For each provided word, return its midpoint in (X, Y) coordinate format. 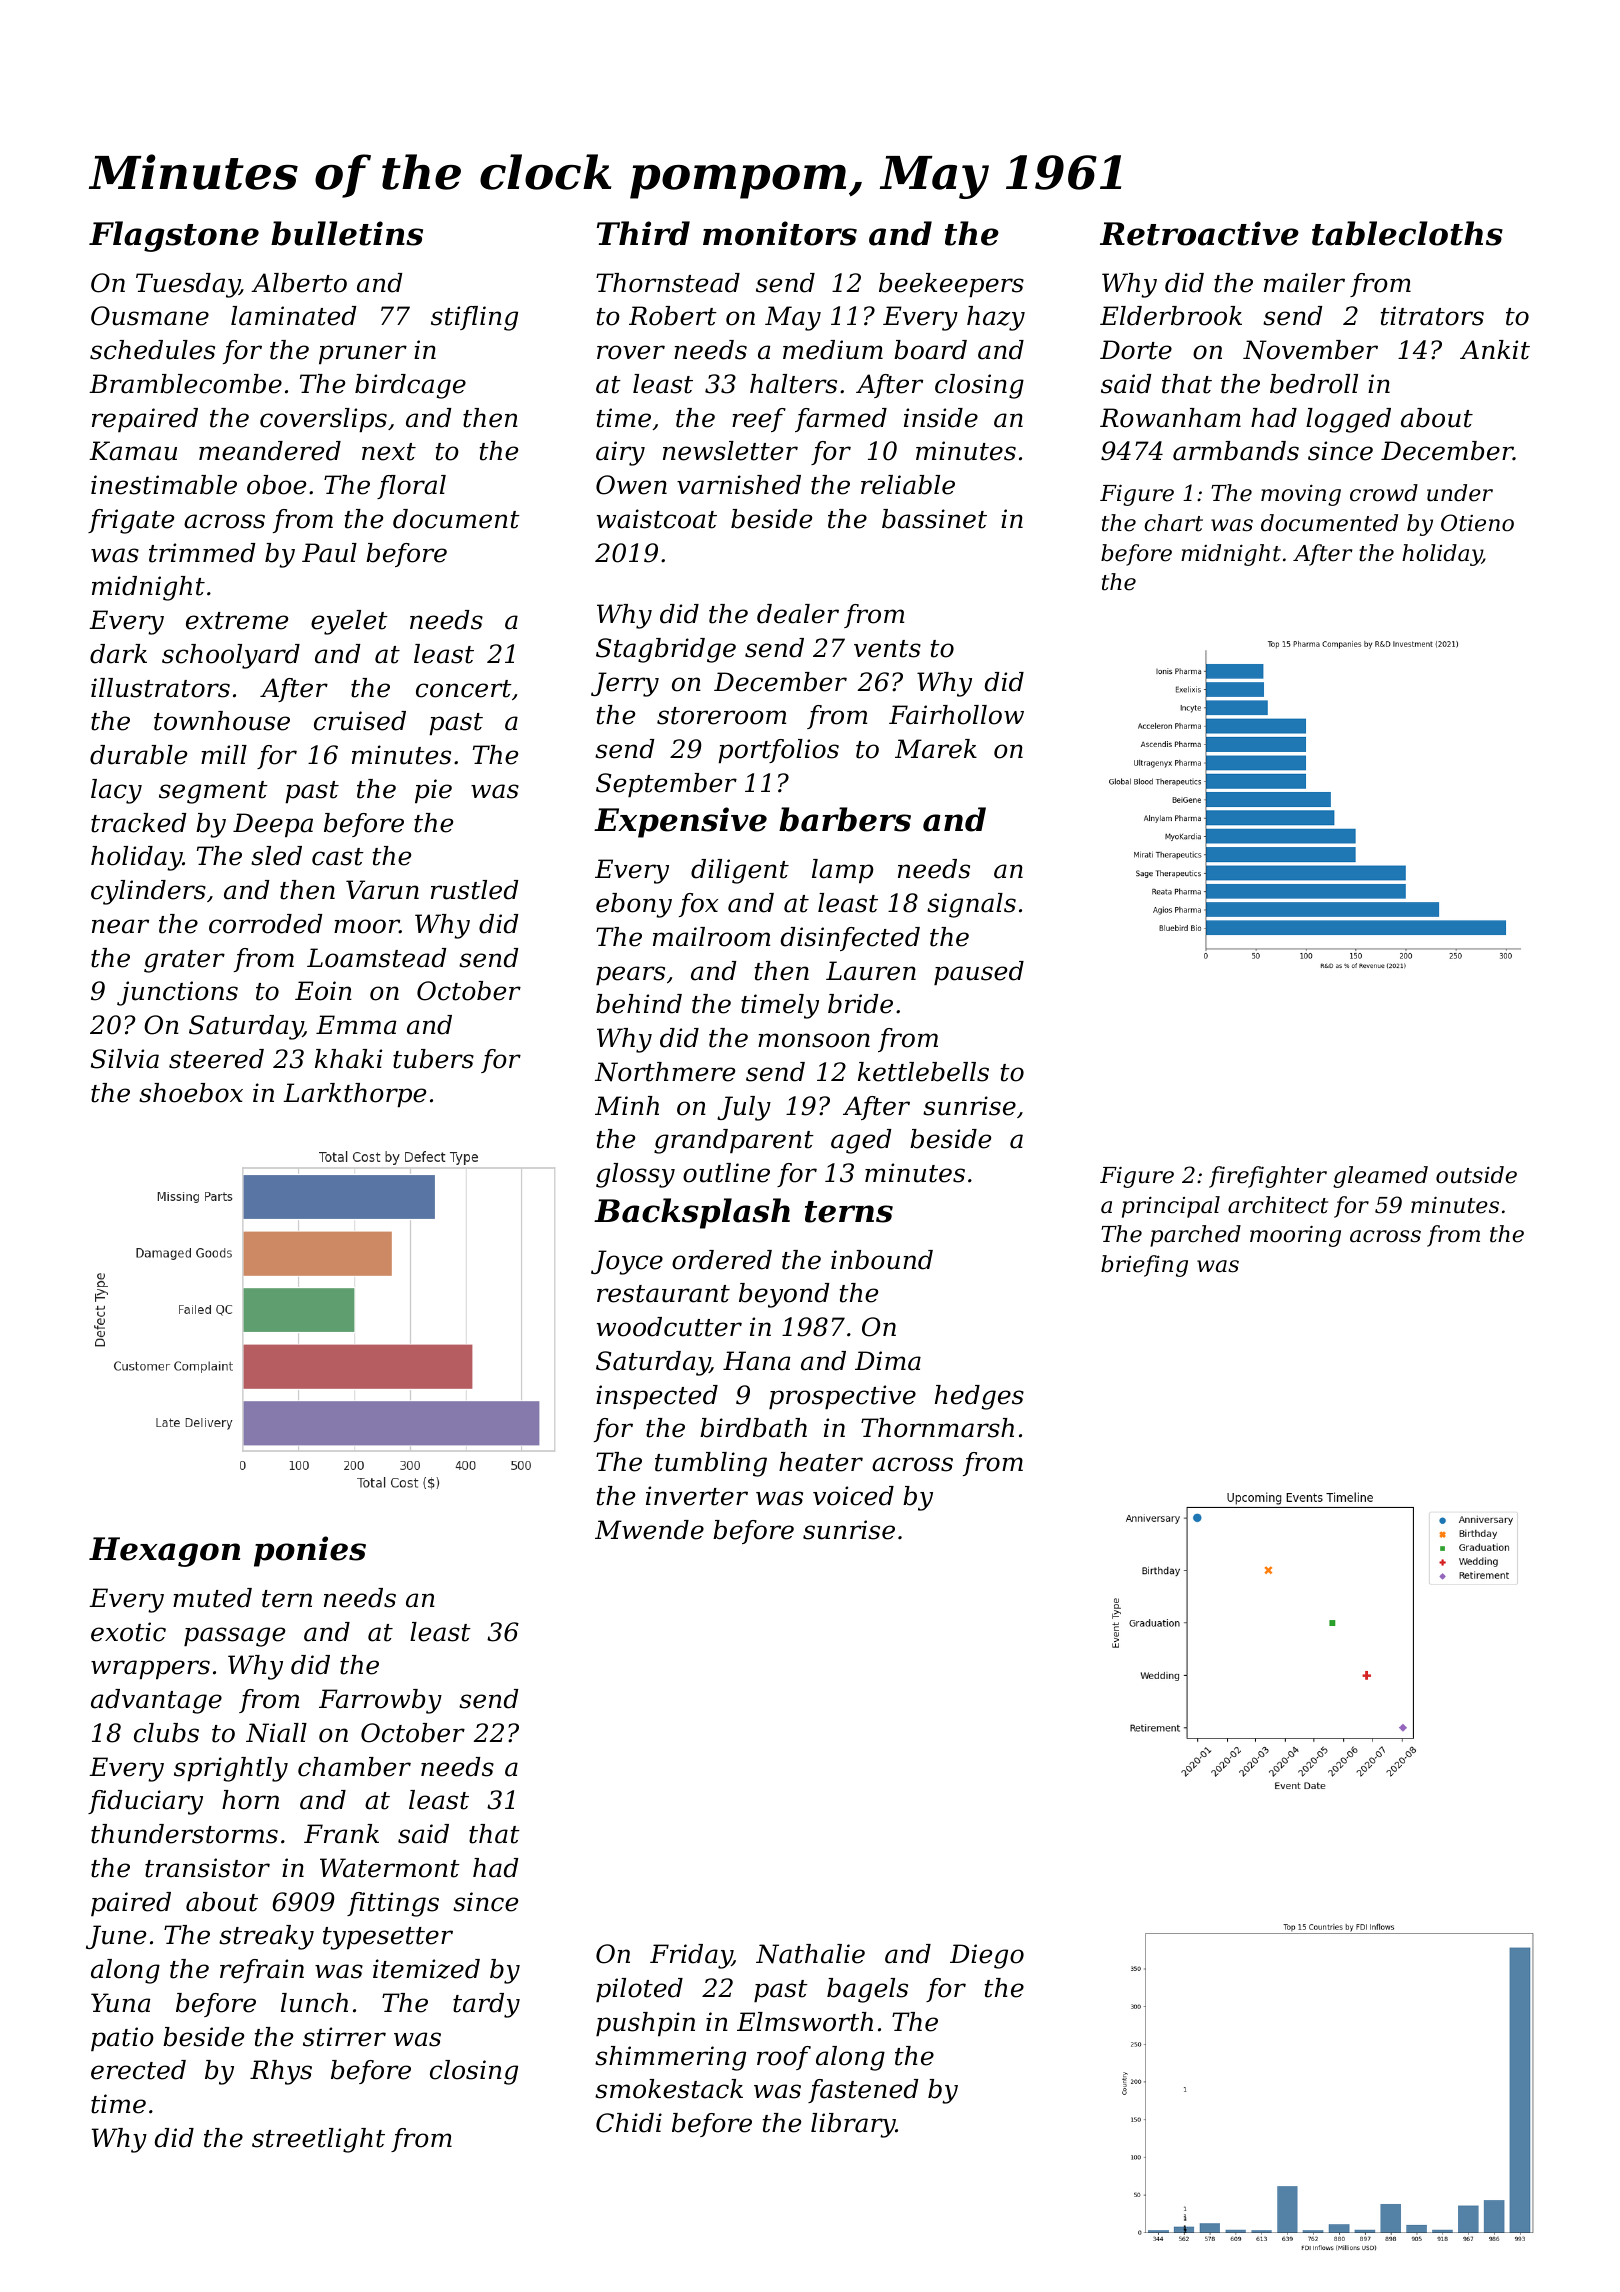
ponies (310, 1551)
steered (216, 1059)
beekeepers (951, 285)
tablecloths (1407, 233)
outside (1476, 1175)
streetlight (318, 2140)
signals (971, 905)
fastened (863, 2091)
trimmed (202, 553)
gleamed (1380, 1177)
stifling (474, 318)
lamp (843, 871)
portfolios (778, 751)
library (853, 2125)
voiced (853, 1496)
